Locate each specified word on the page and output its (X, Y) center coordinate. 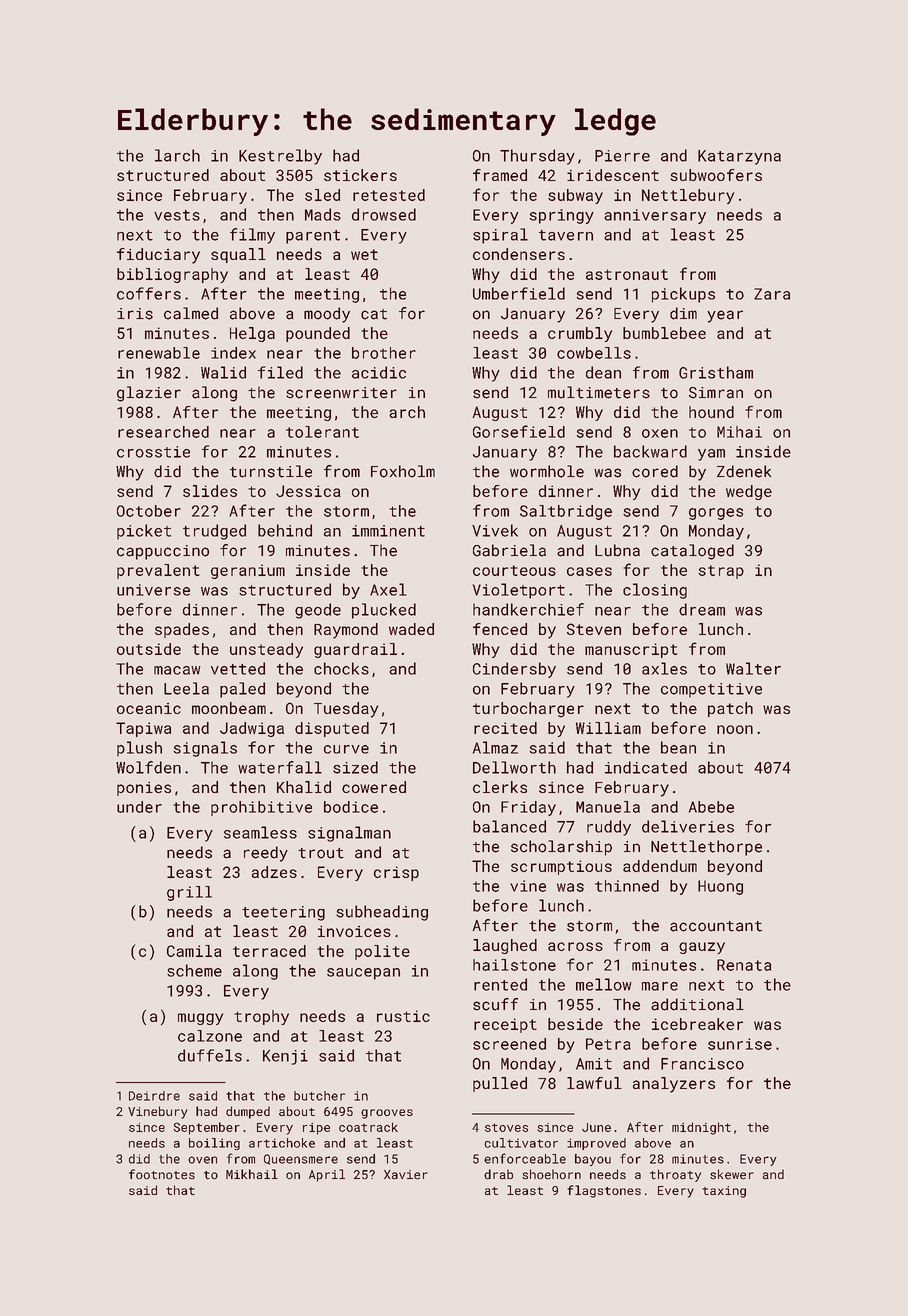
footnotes (162, 1174)
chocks (341, 668)
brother (384, 353)
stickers (360, 175)
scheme (194, 970)
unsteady (266, 650)
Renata (744, 965)
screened (509, 1044)
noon (735, 729)
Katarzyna (739, 157)
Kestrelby (280, 157)
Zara (772, 294)
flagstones (604, 1191)
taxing (724, 1192)
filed (280, 372)
